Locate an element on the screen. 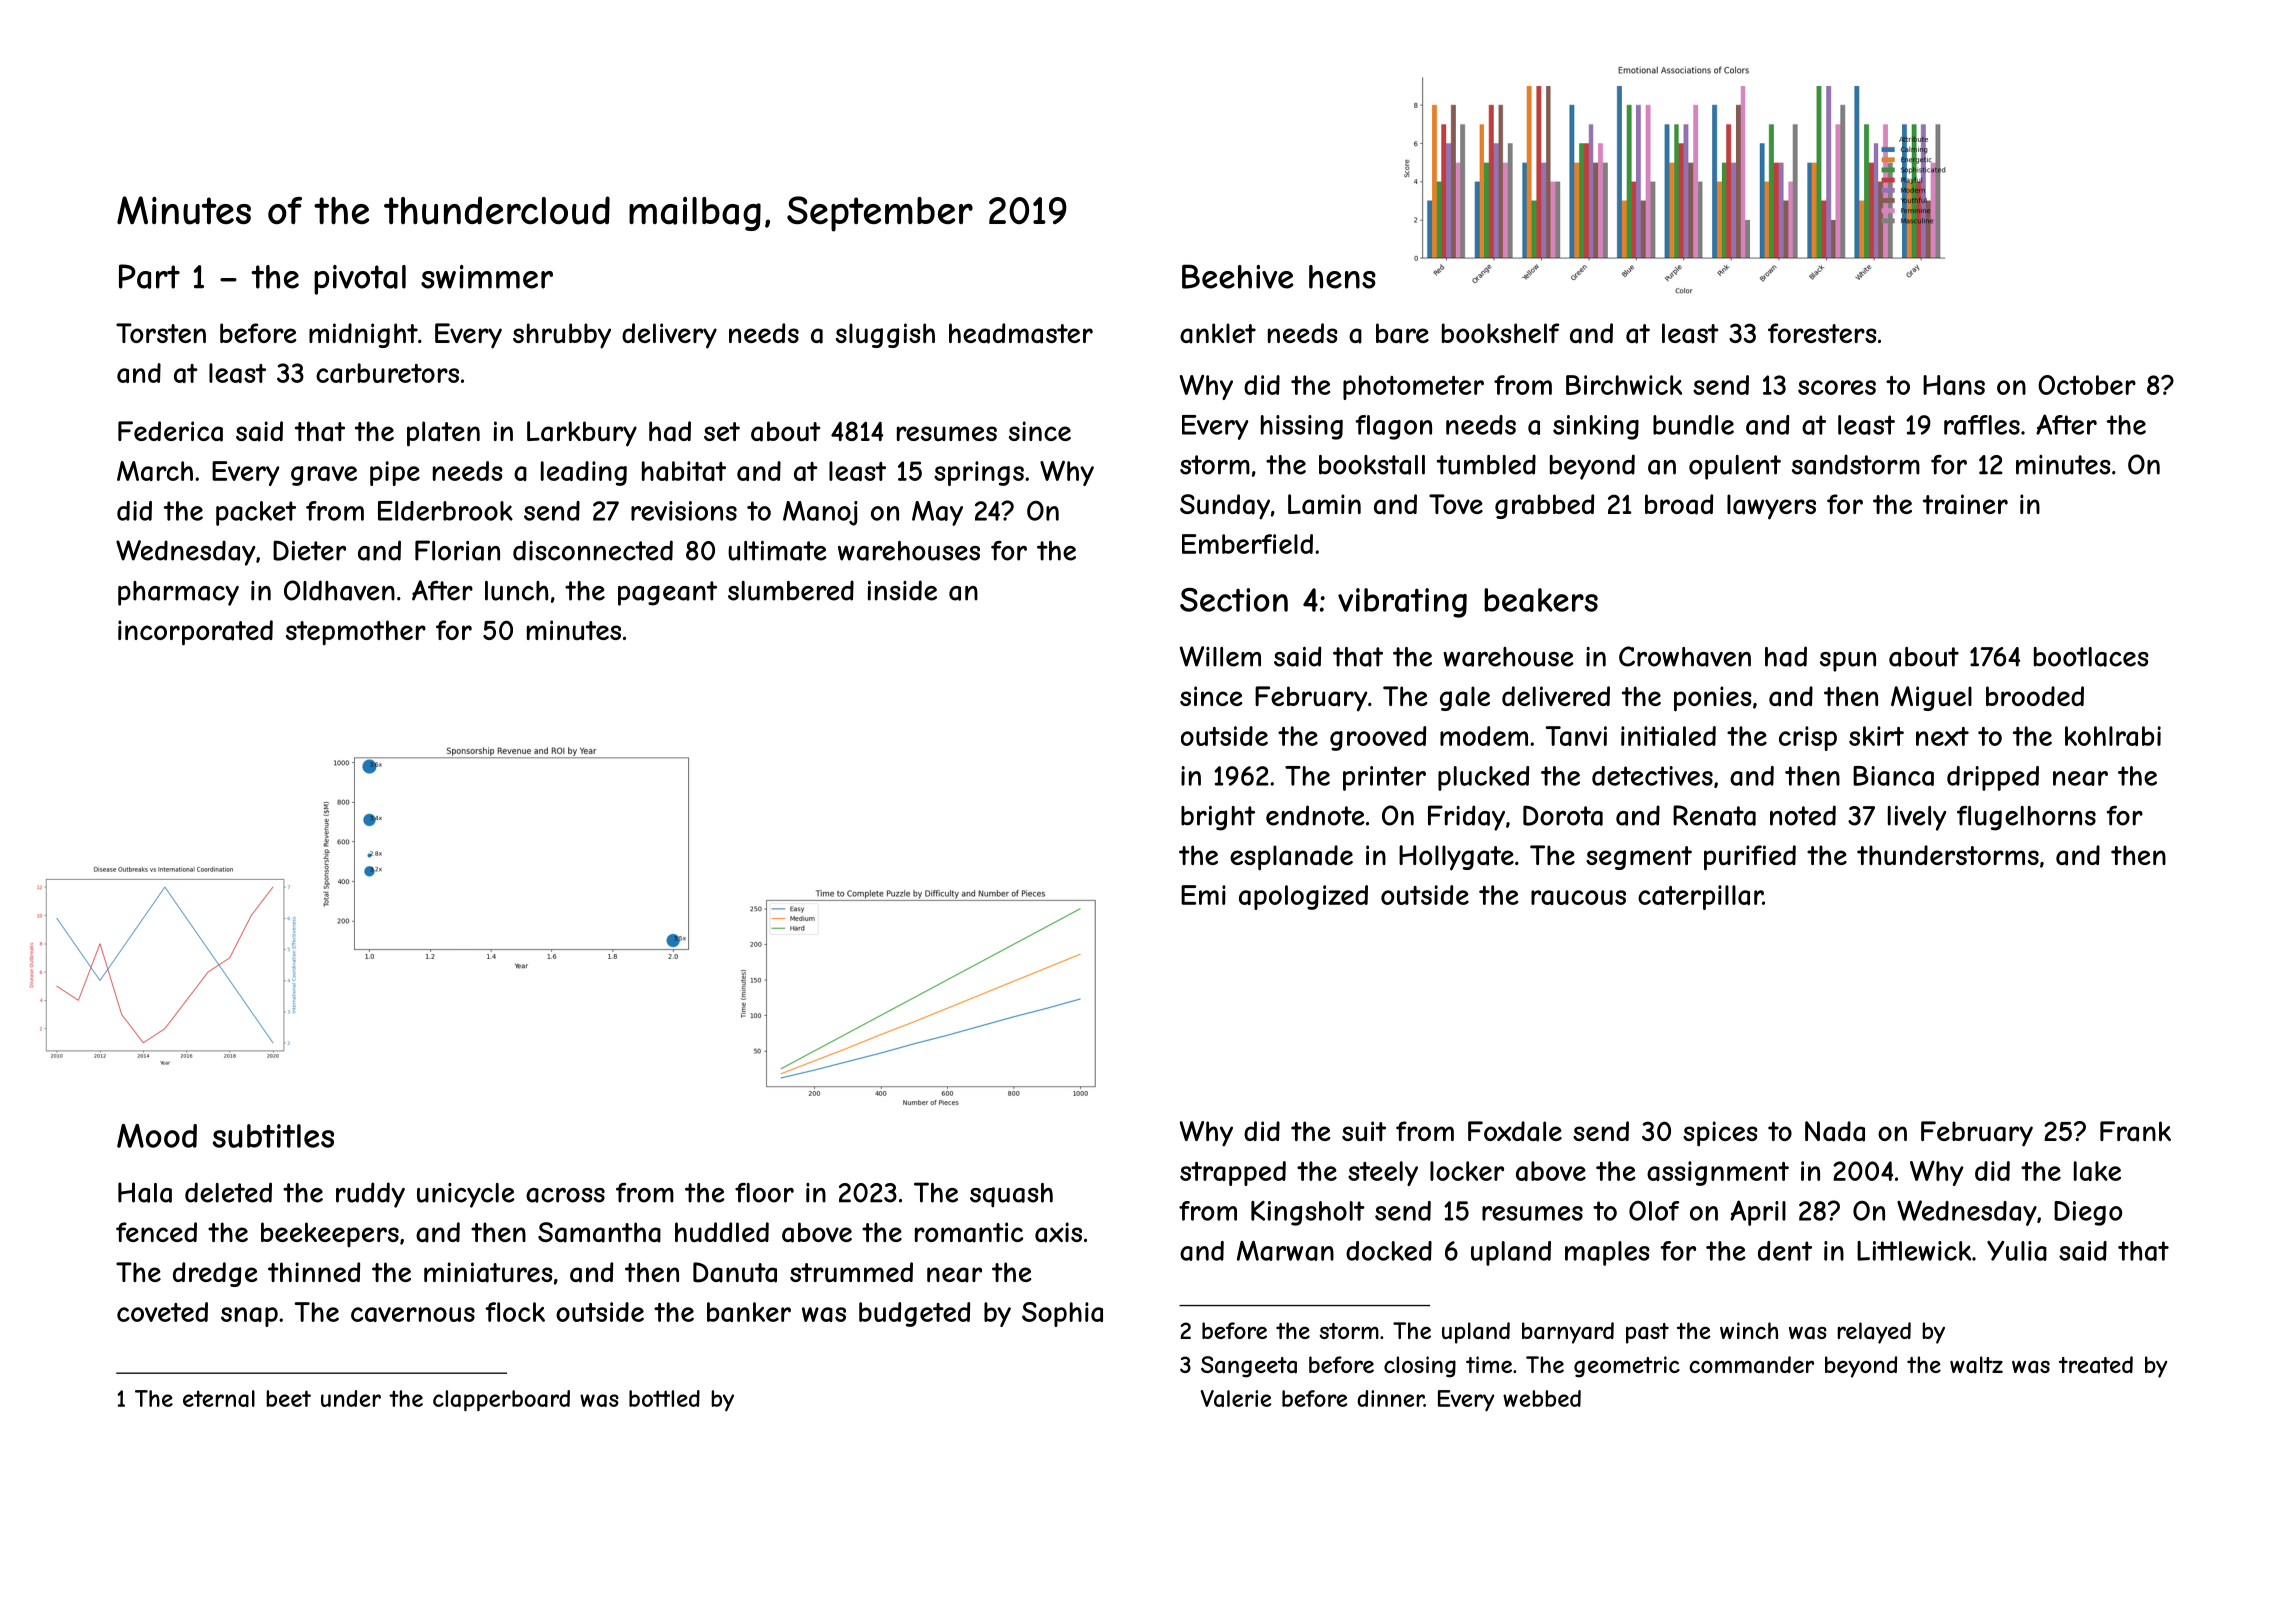  foresters is located at coordinates (1822, 333).
